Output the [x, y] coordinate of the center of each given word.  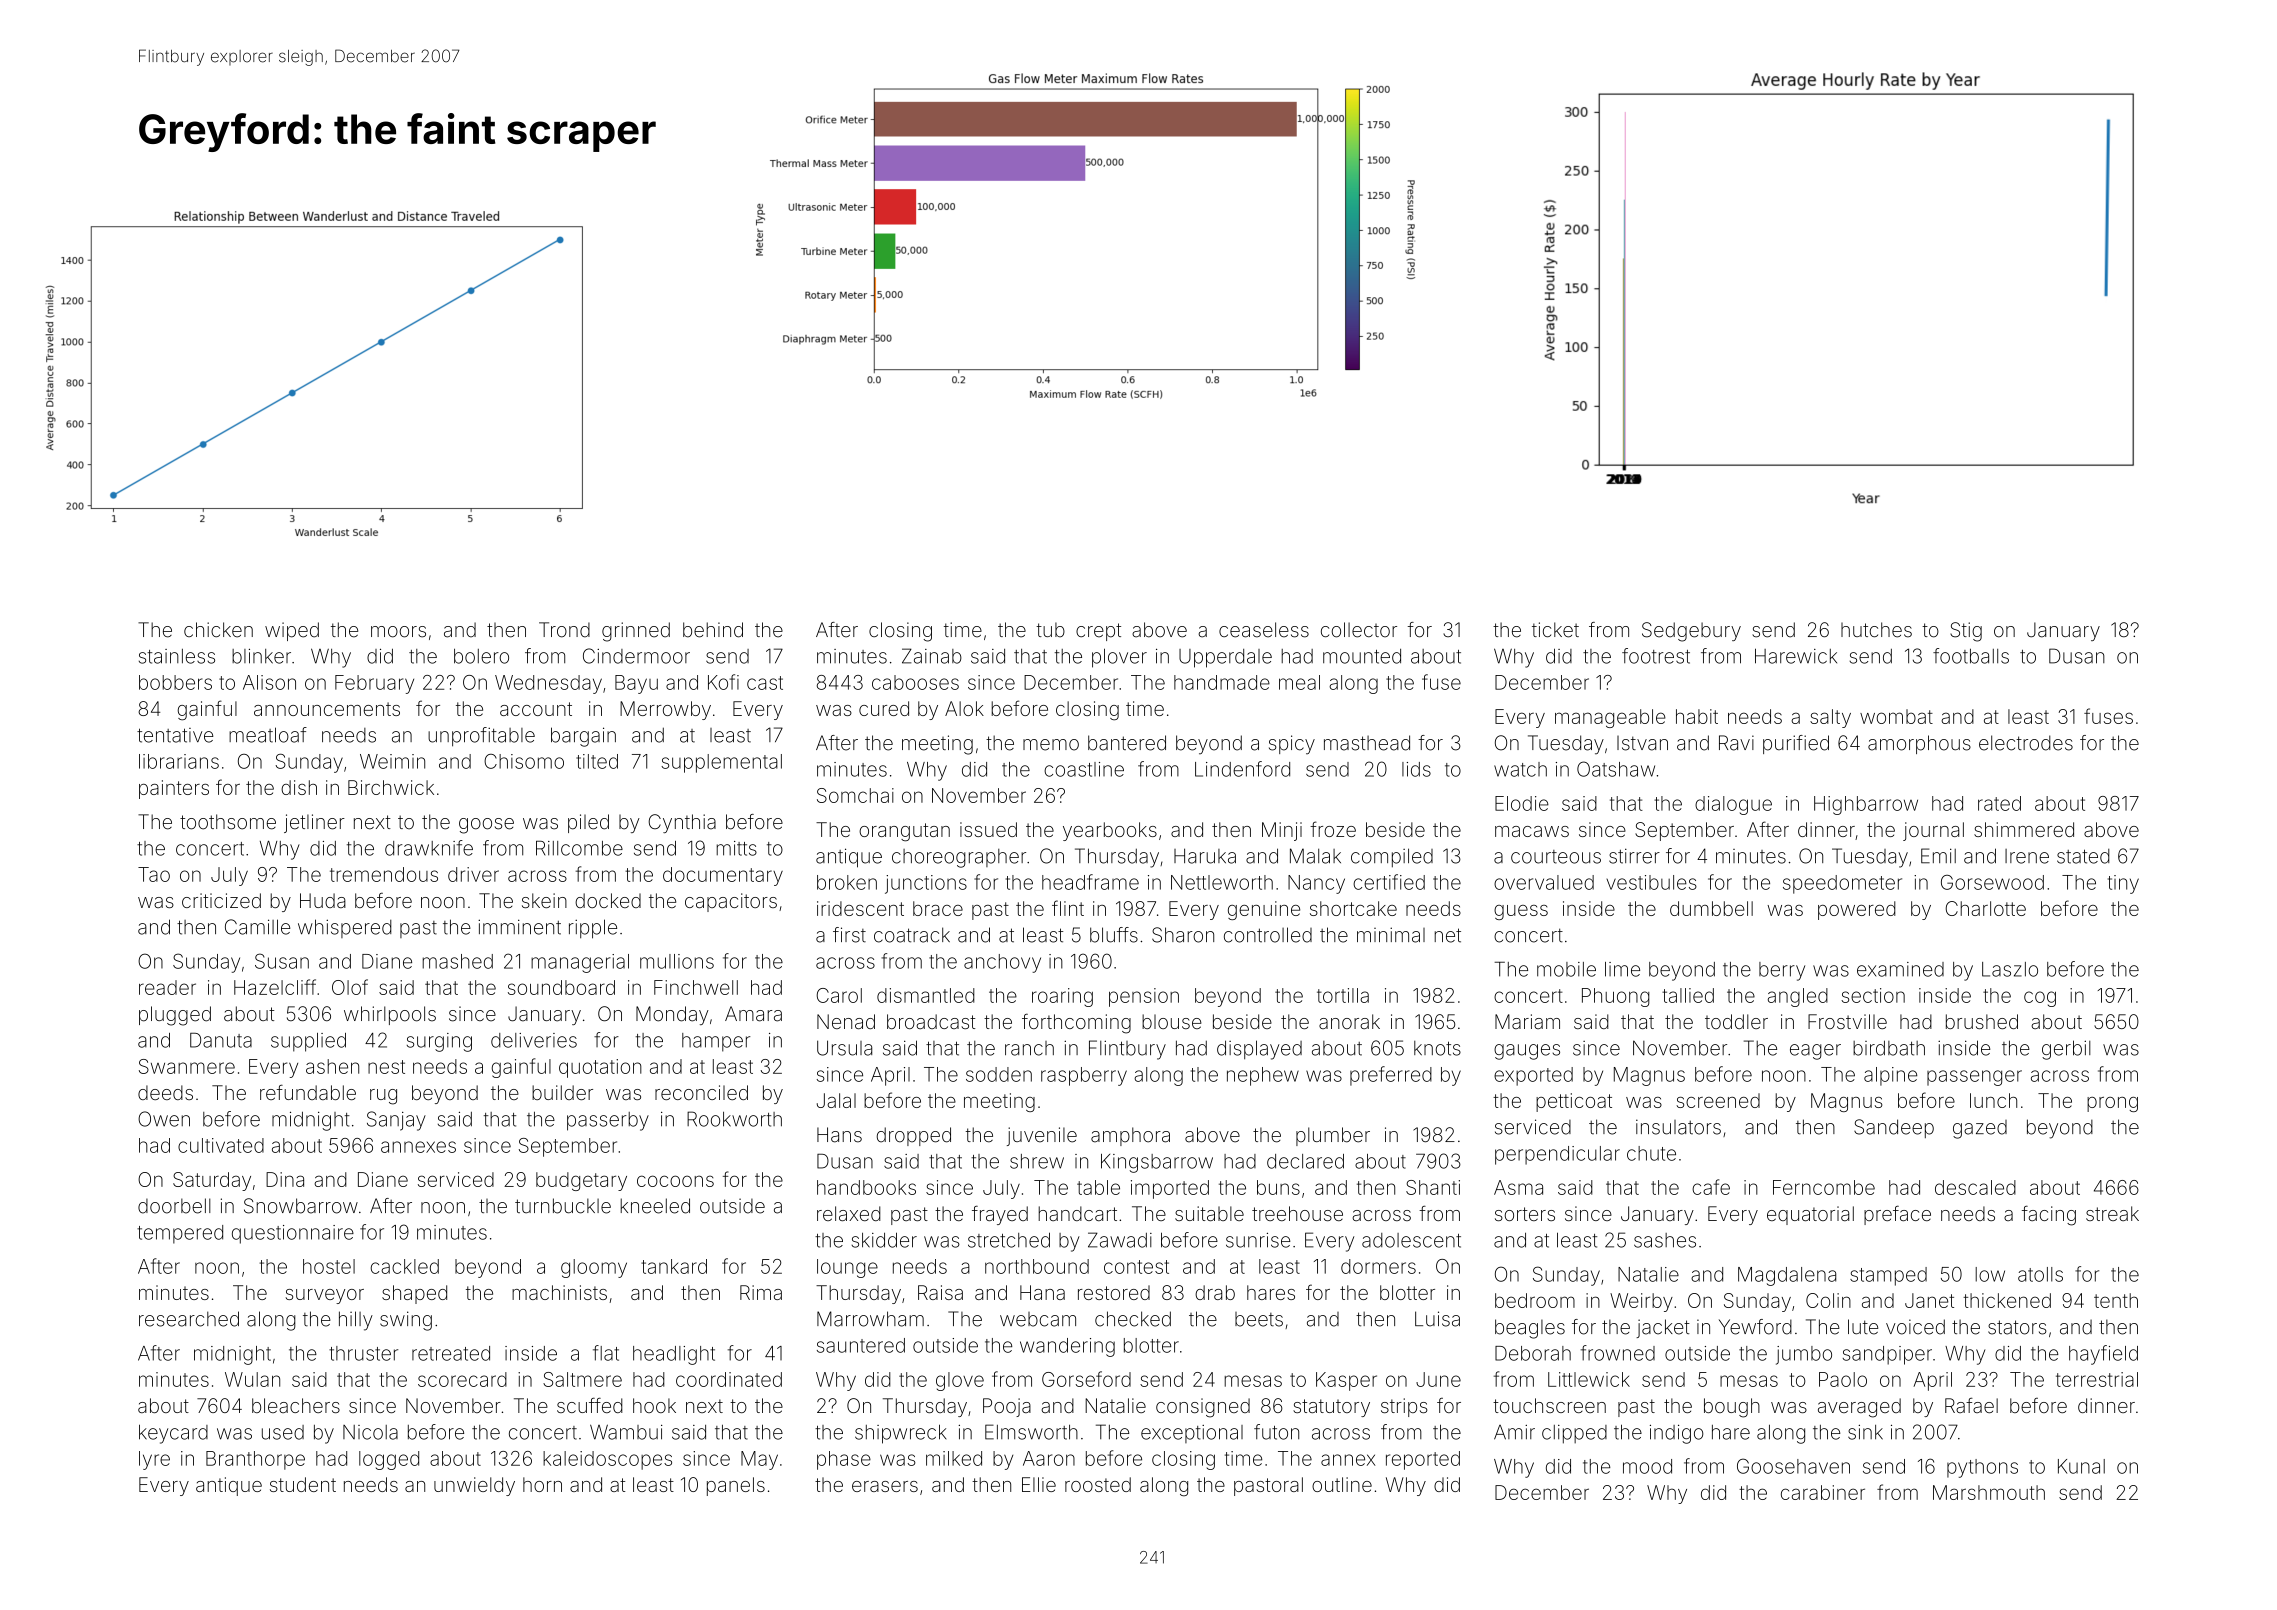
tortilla [1343, 995]
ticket [1555, 630]
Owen [164, 1119]
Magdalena [1787, 1276]
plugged [175, 1016]
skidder [884, 1240]
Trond [564, 630]
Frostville [1847, 1021]
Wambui [626, 1432]
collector [1359, 630]
